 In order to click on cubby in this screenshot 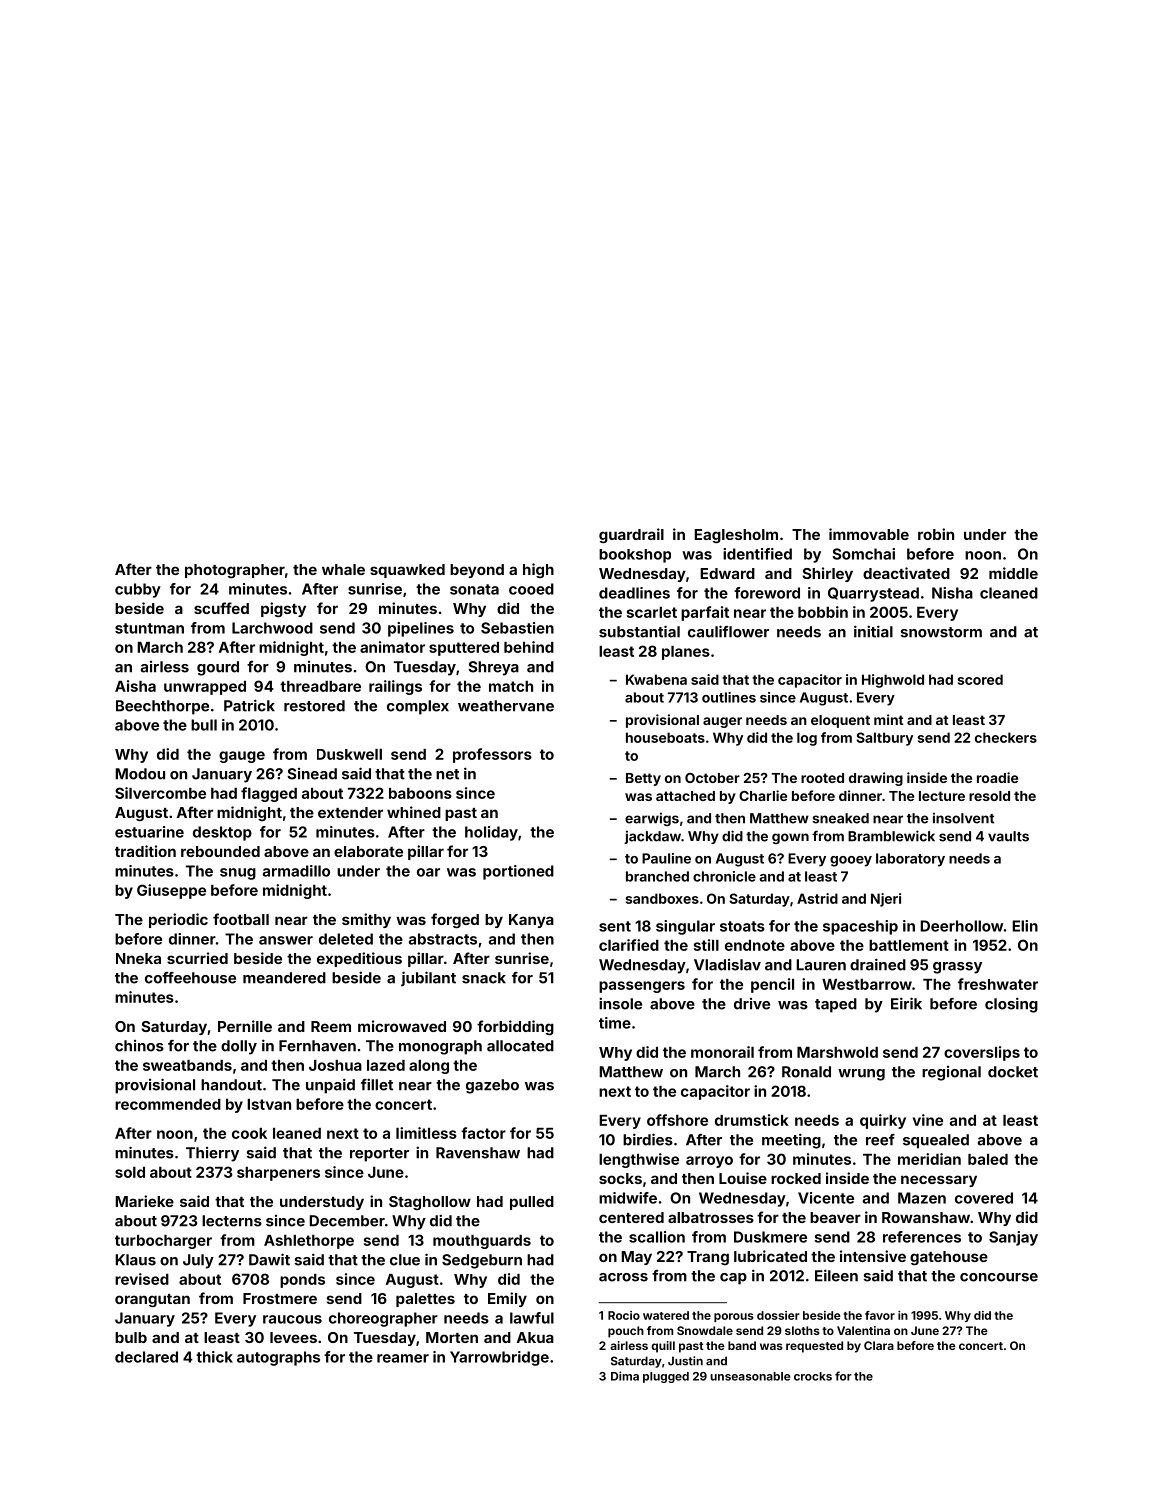, I will do `click(138, 590)`.
